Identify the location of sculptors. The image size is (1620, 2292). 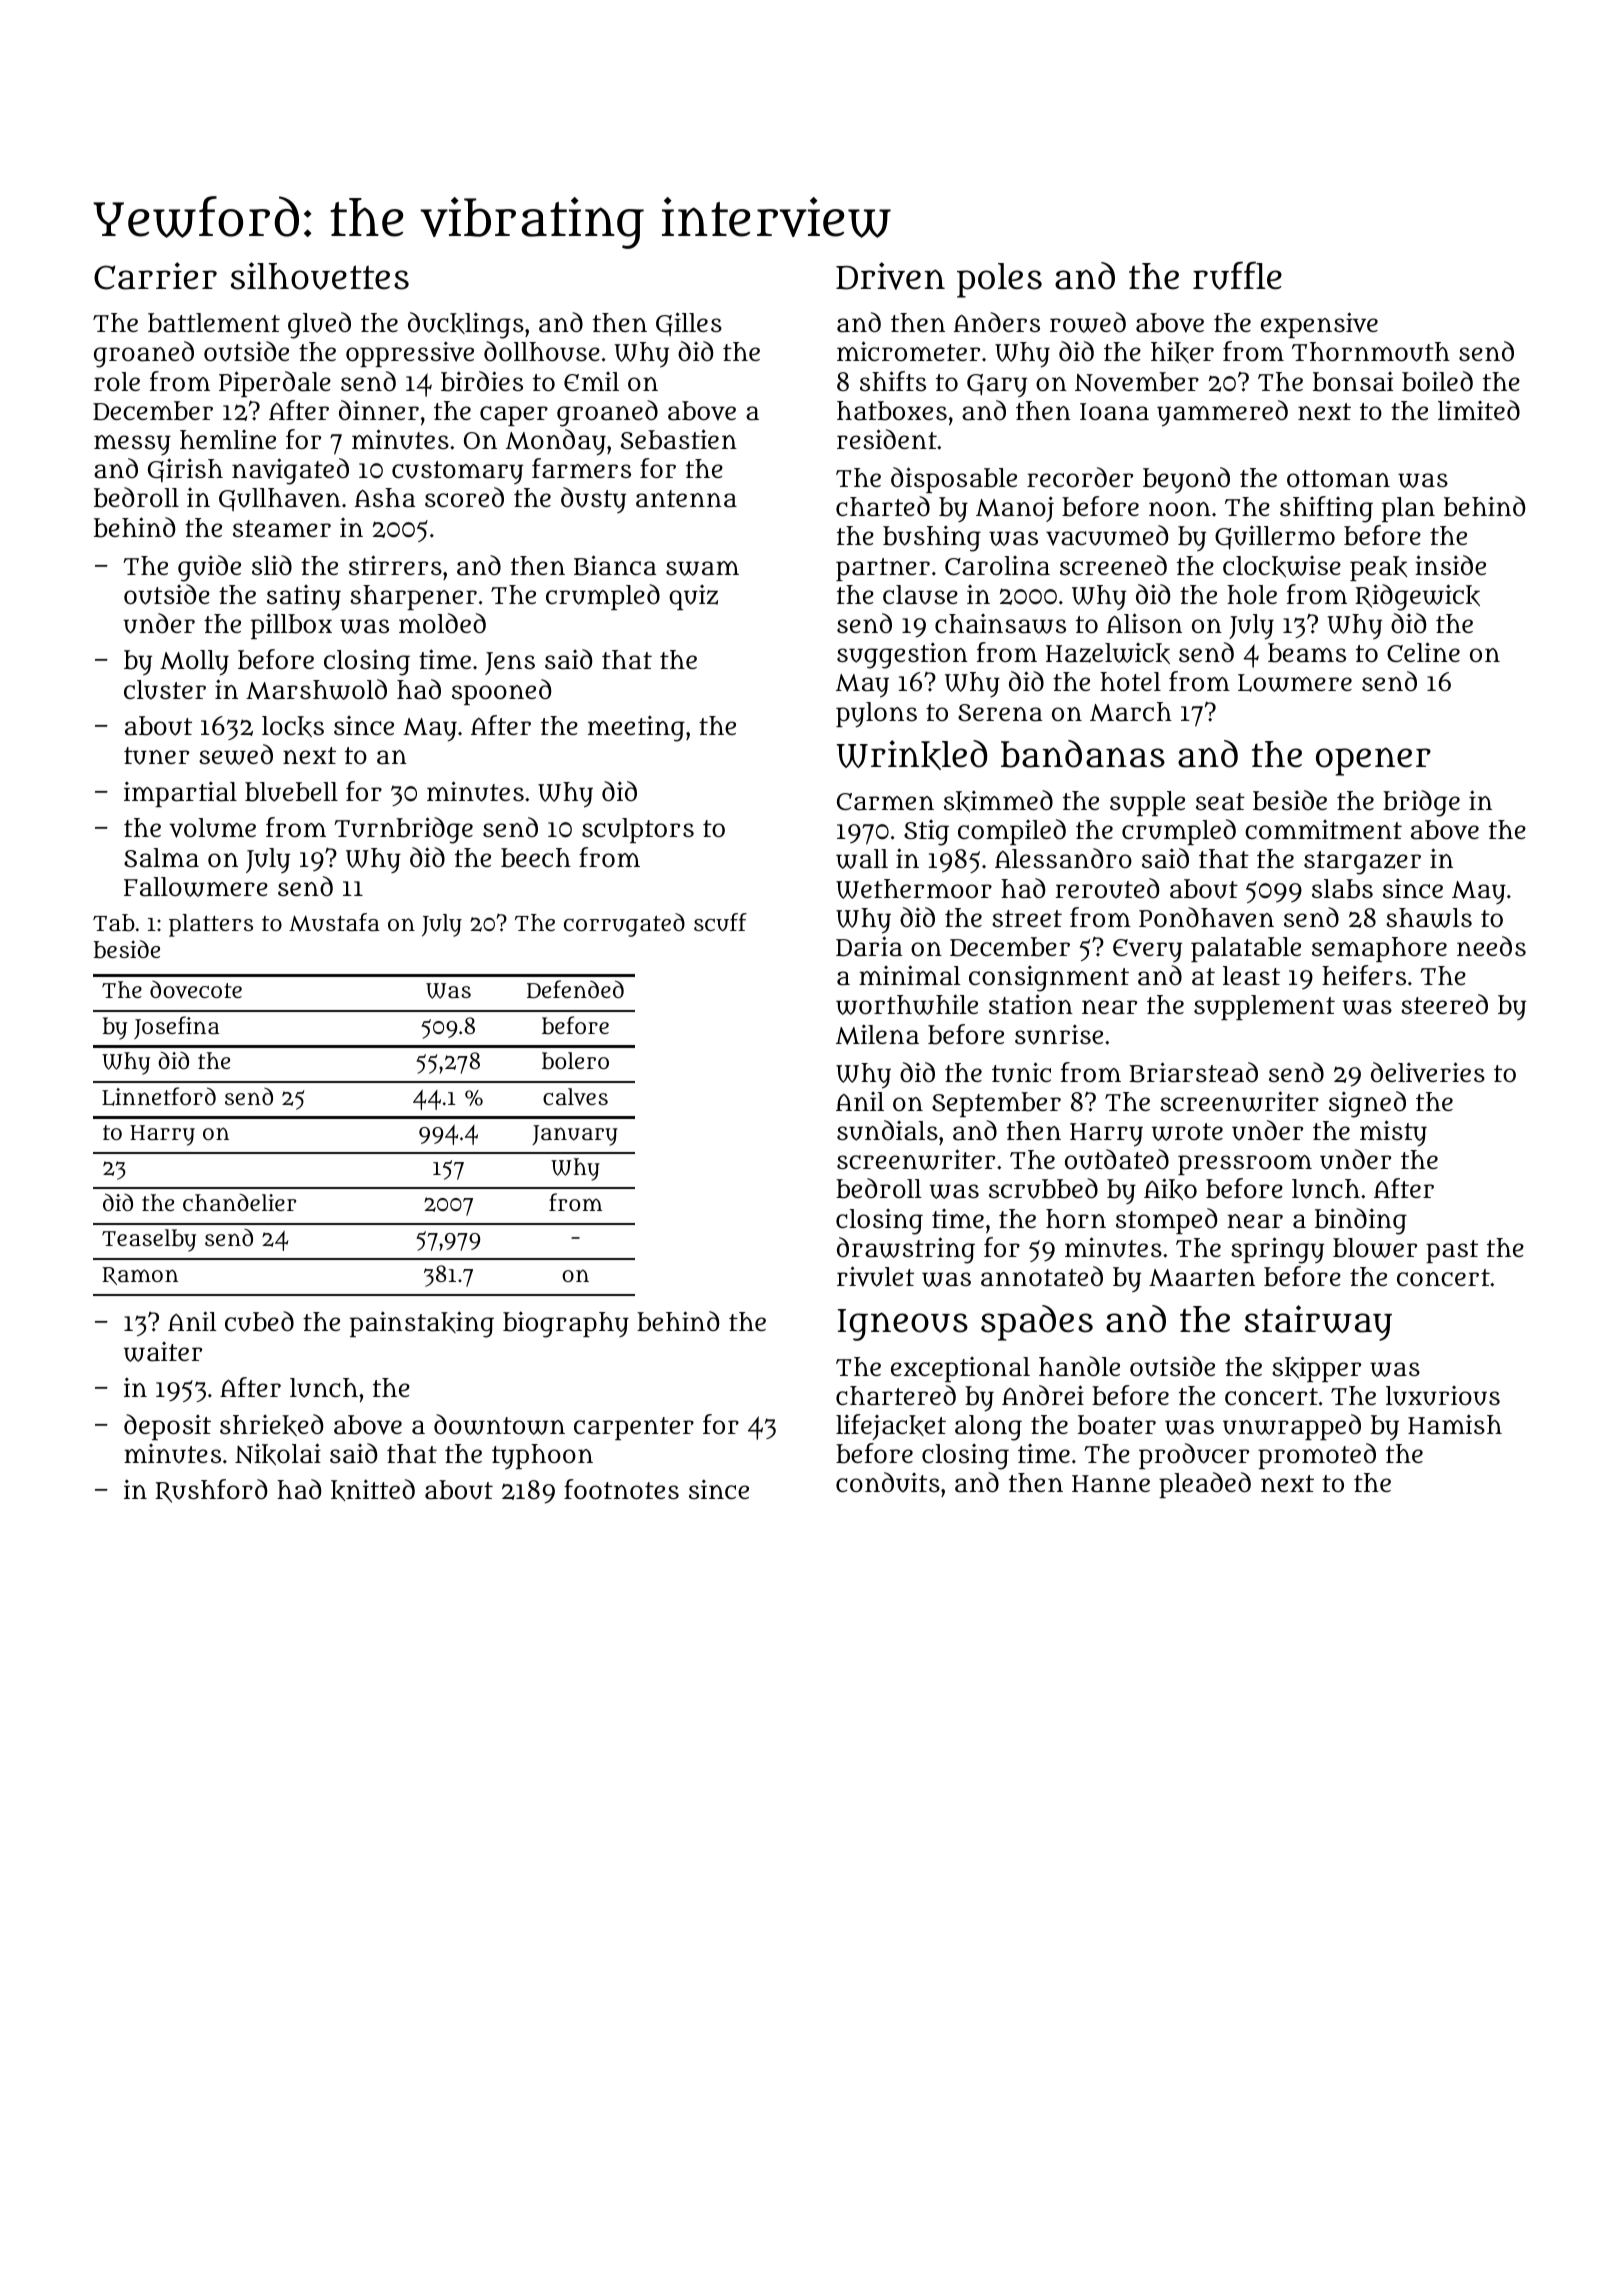
(638, 830).
